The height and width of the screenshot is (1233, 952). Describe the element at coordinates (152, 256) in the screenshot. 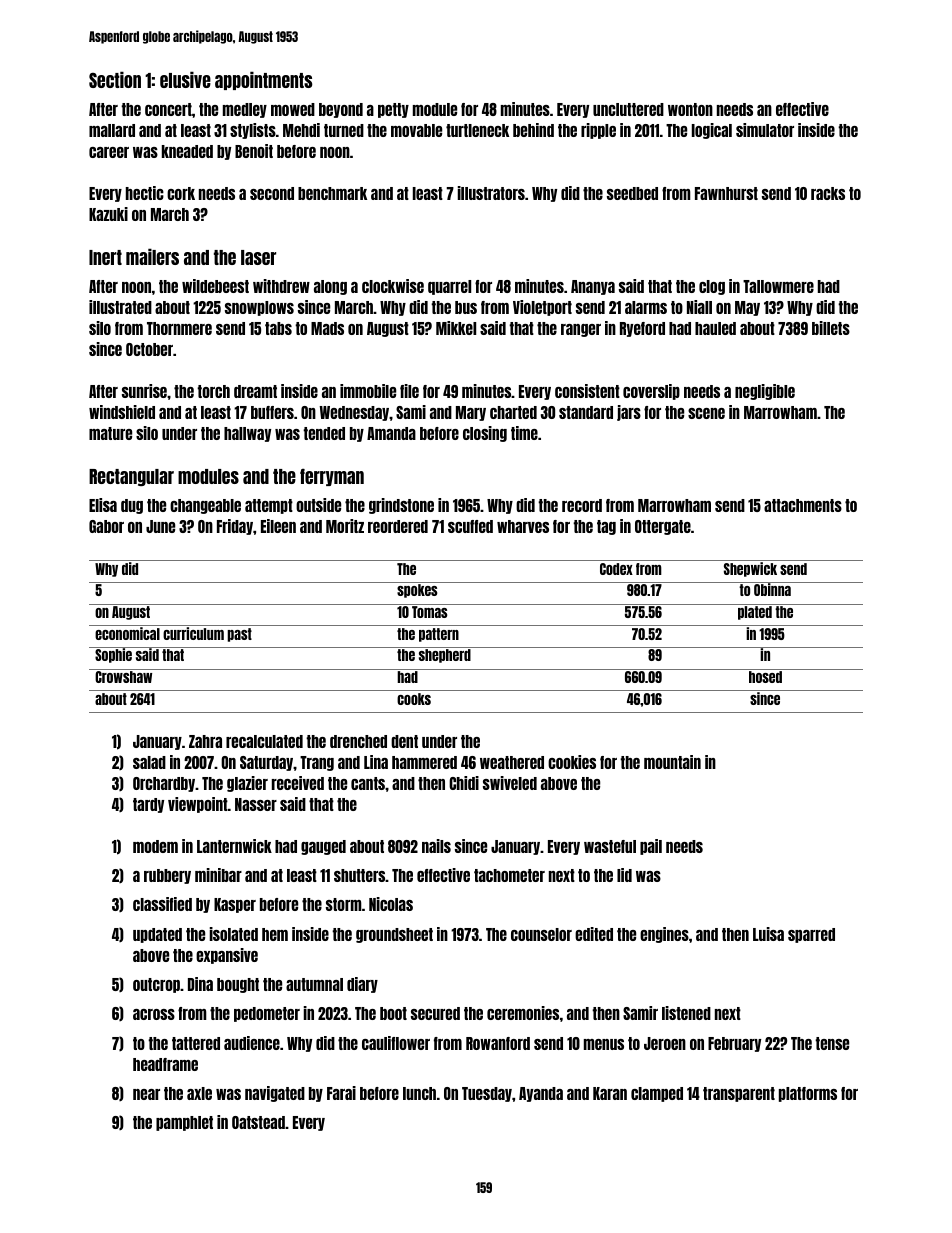

I see `mailers` at that location.
